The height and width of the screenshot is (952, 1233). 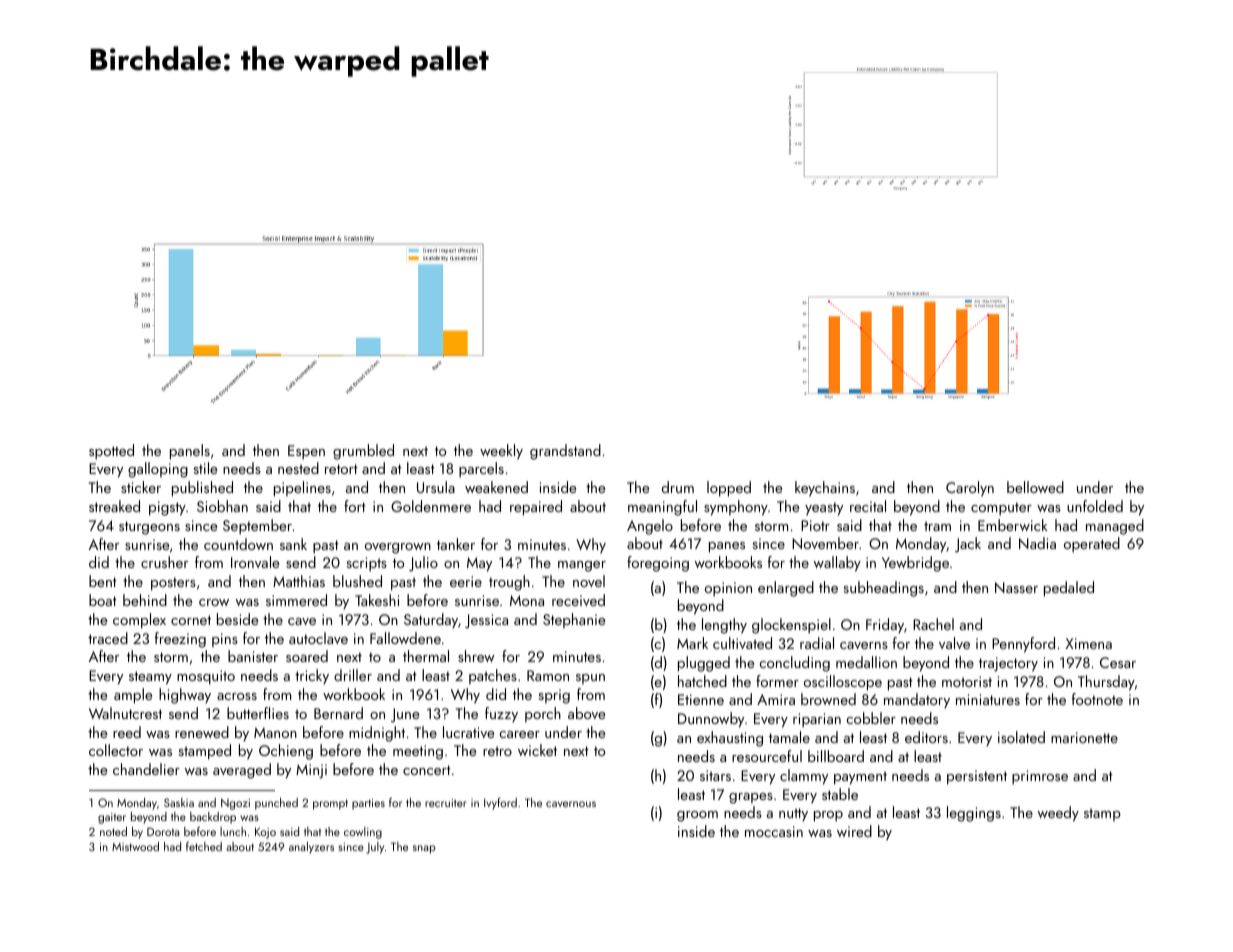 I want to click on Minji, so click(x=311, y=771).
